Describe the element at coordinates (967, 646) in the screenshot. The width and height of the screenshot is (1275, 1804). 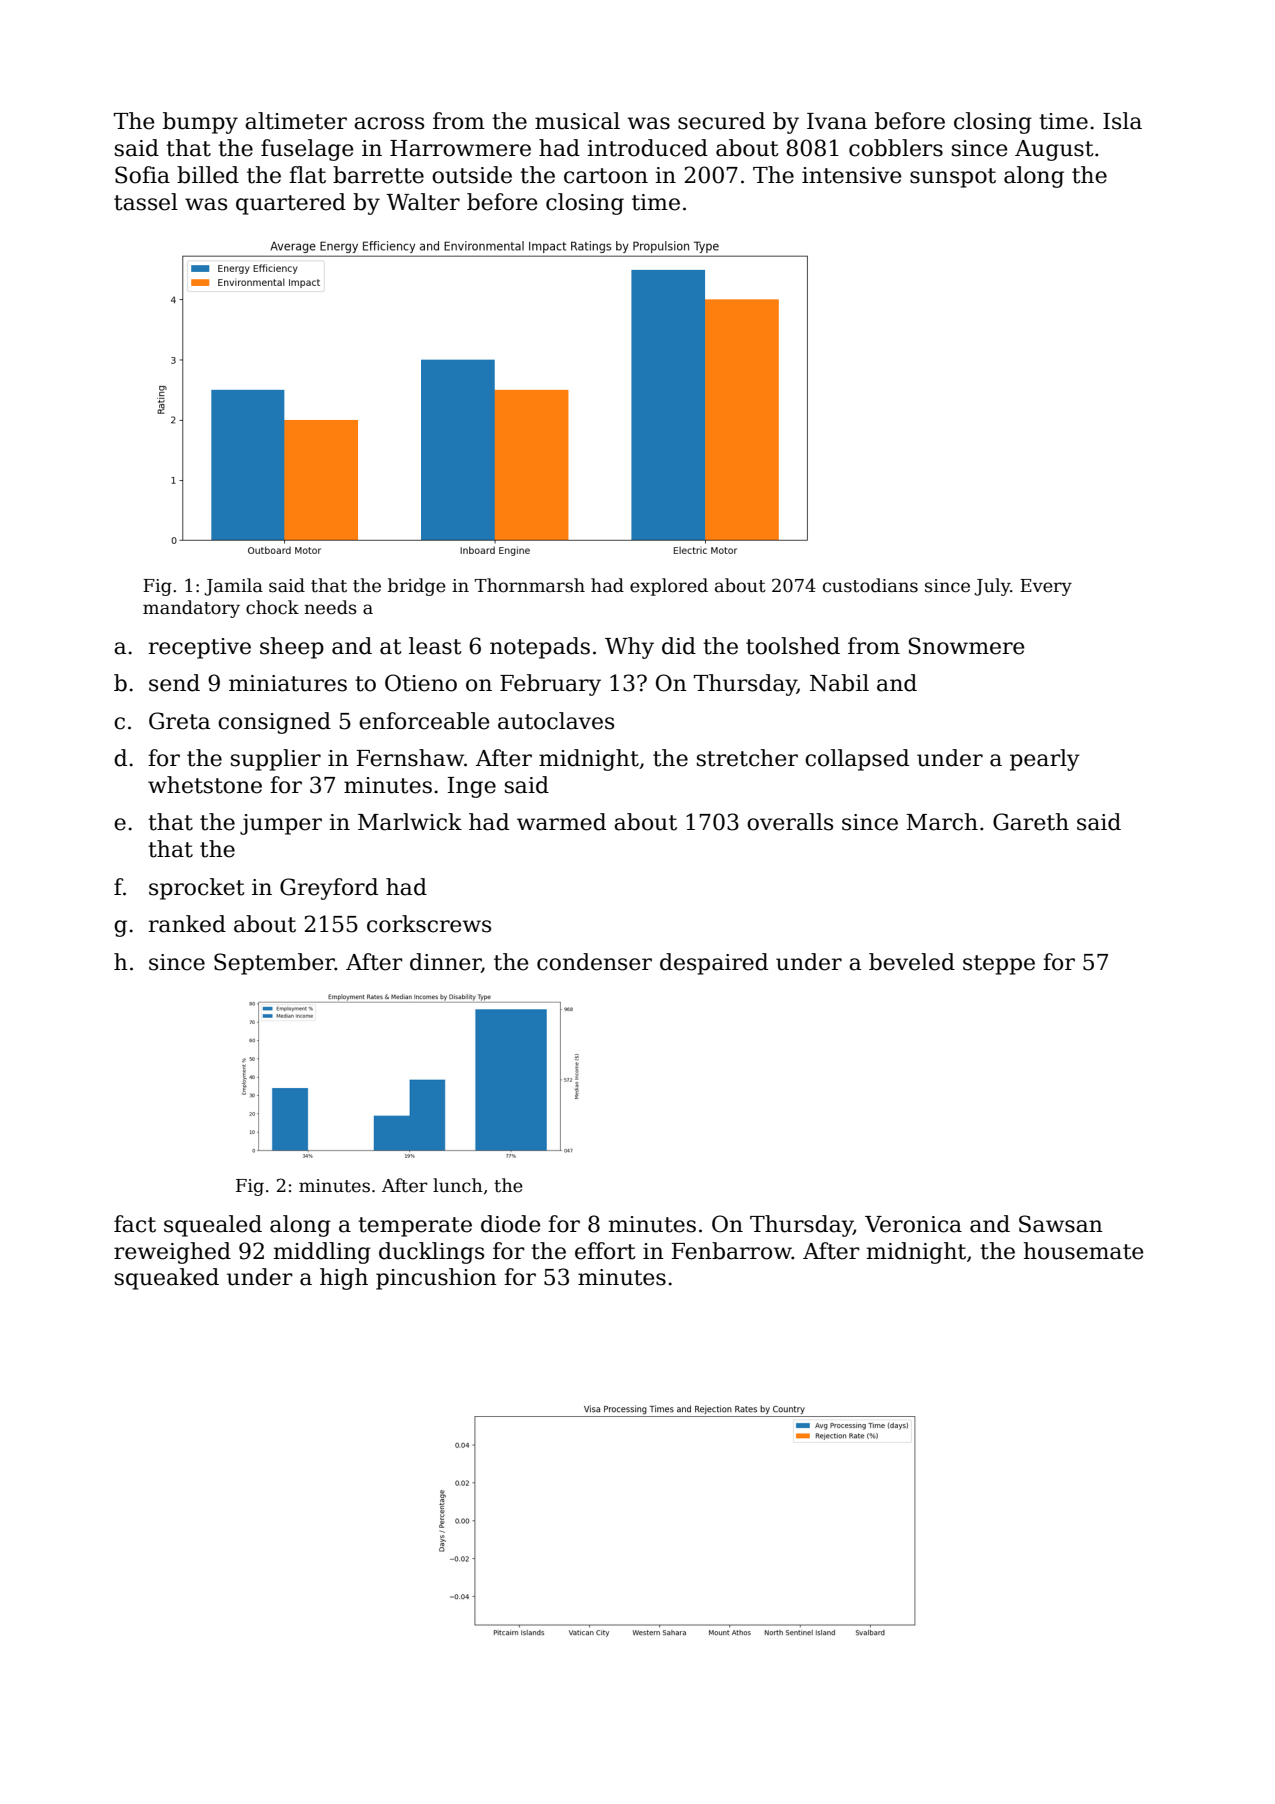
I see `Snowmere` at that location.
